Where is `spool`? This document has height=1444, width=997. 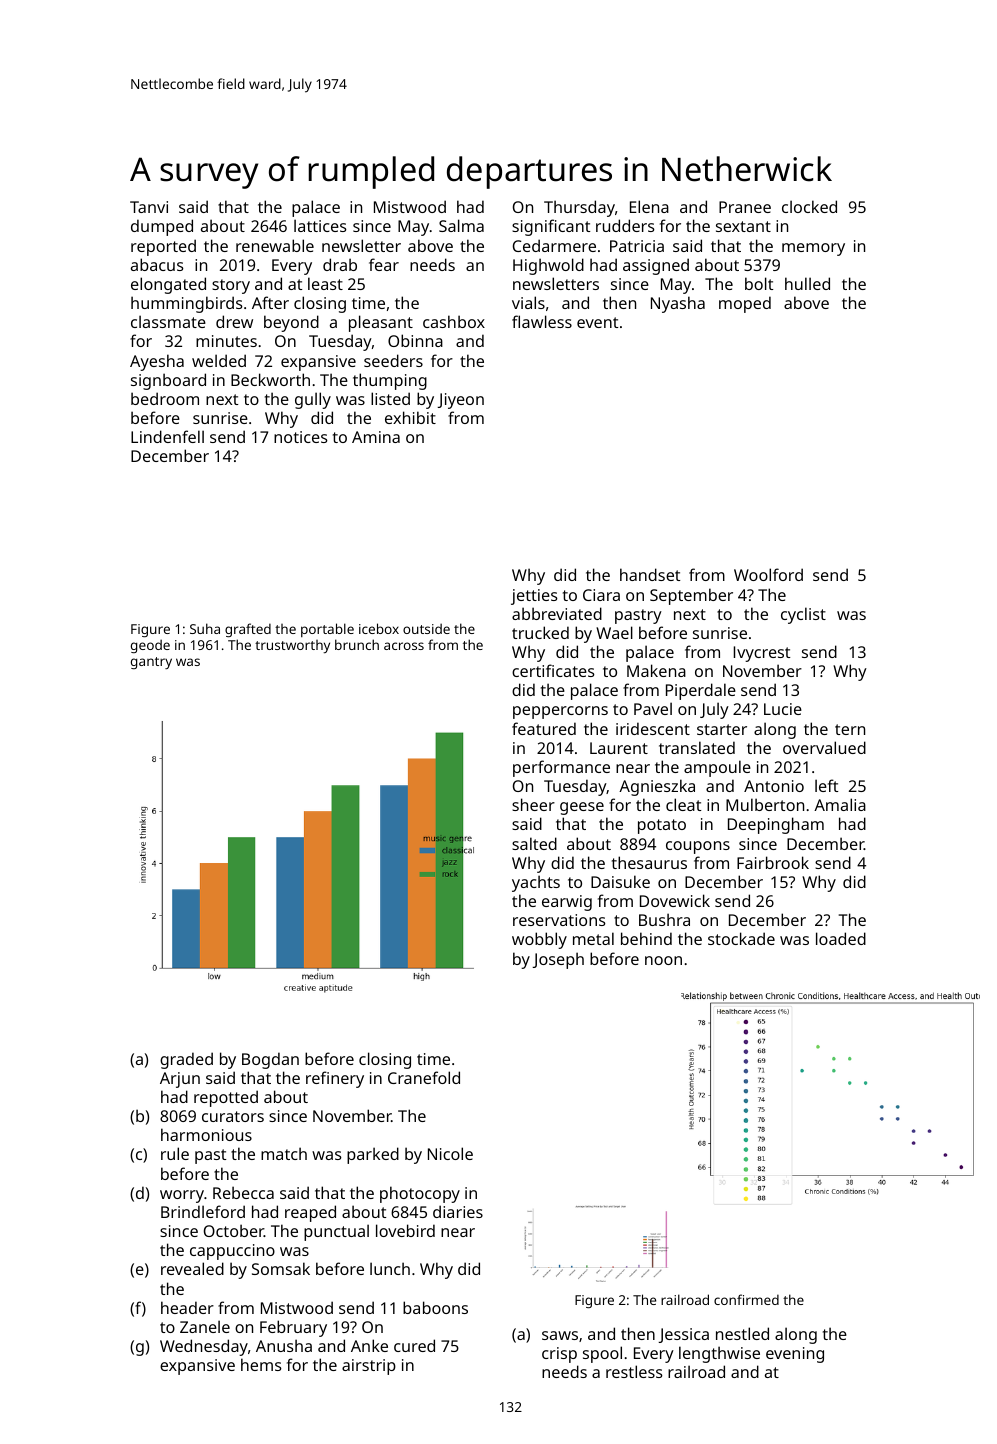
spool is located at coordinates (602, 1354).
